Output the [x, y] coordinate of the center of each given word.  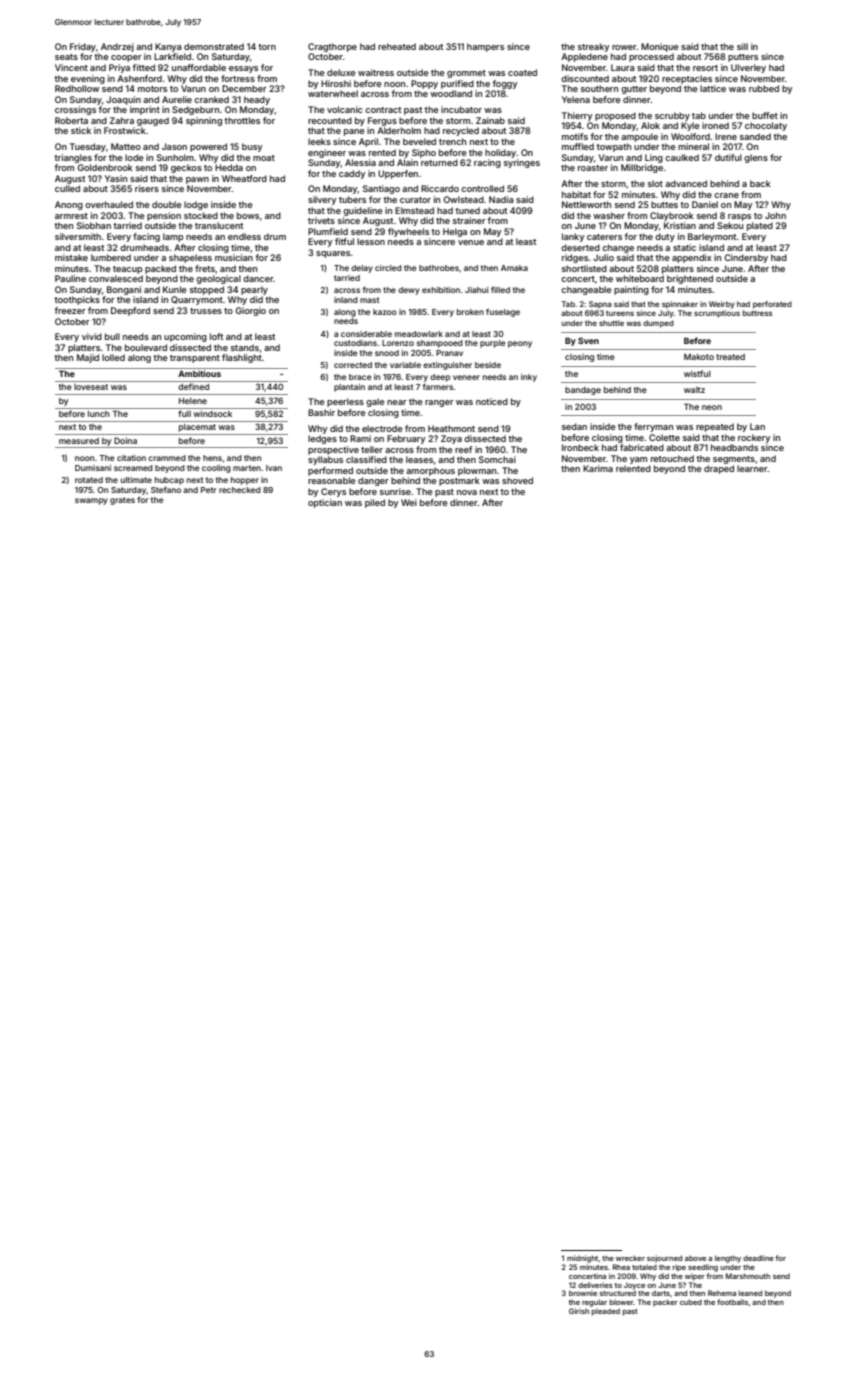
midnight [582, 1259]
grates [122, 501]
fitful [344, 241]
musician [234, 257]
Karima [598, 468]
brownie [583, 1293]
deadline [758, 1258]
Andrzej [117, 47]
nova [467, 492]
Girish [579, 1311]
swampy [91, 501]
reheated [397, 46]
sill [742, 46]
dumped [658, 324]
